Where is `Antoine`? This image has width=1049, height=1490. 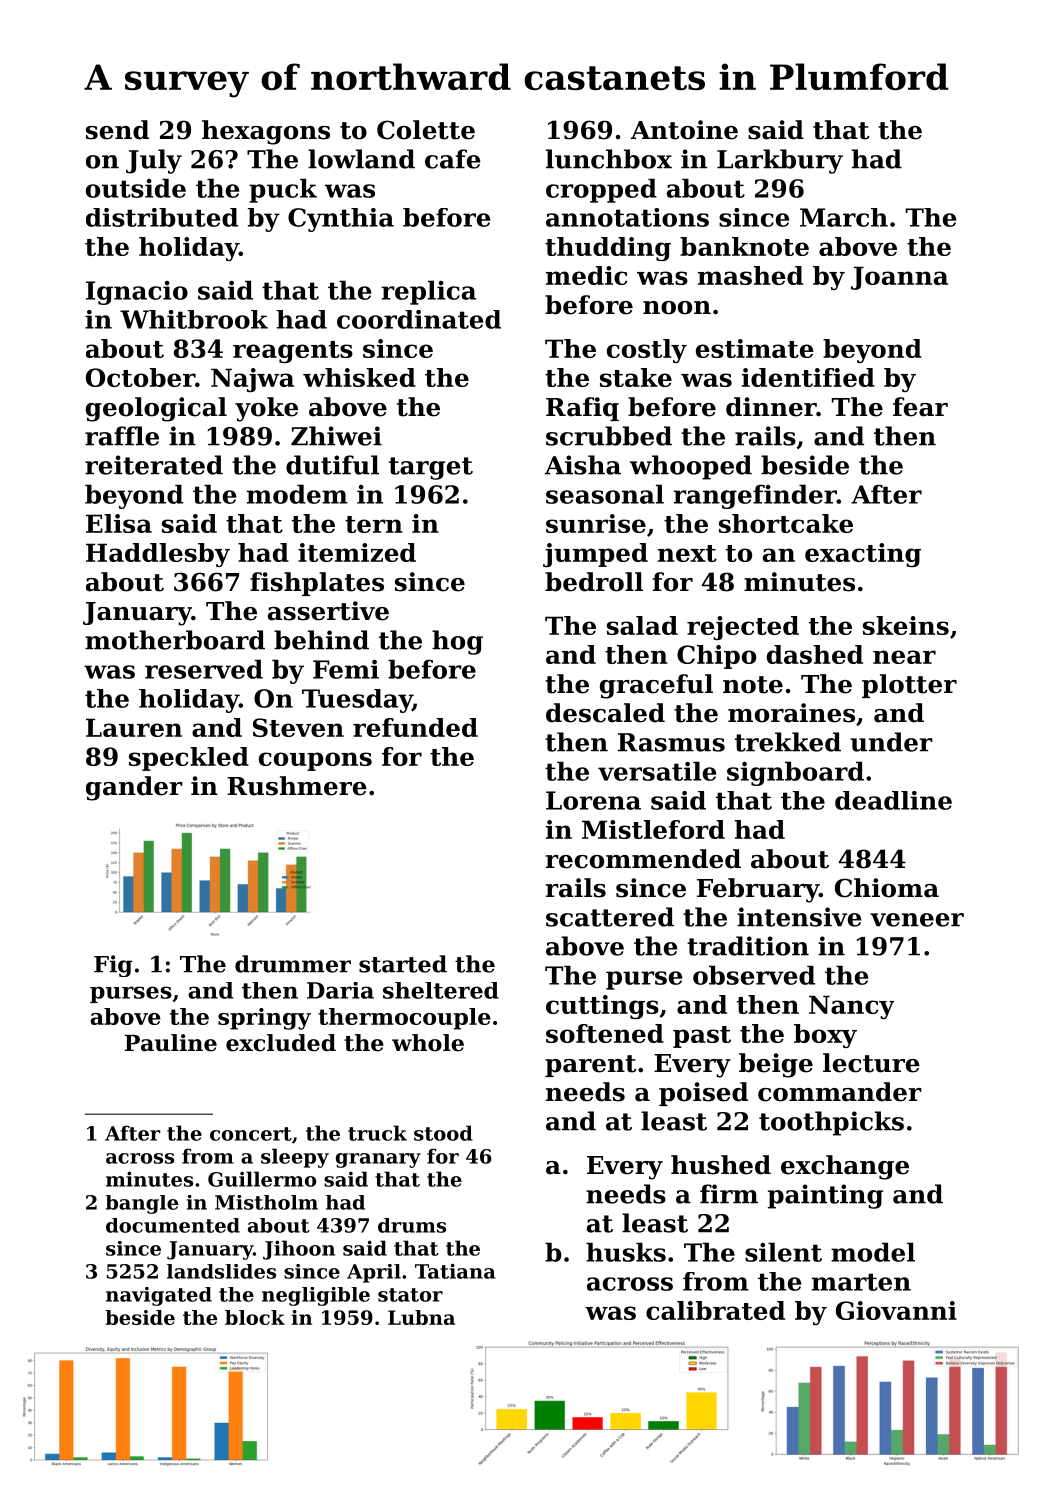 Antoine is located at coordinates (684, 130).
